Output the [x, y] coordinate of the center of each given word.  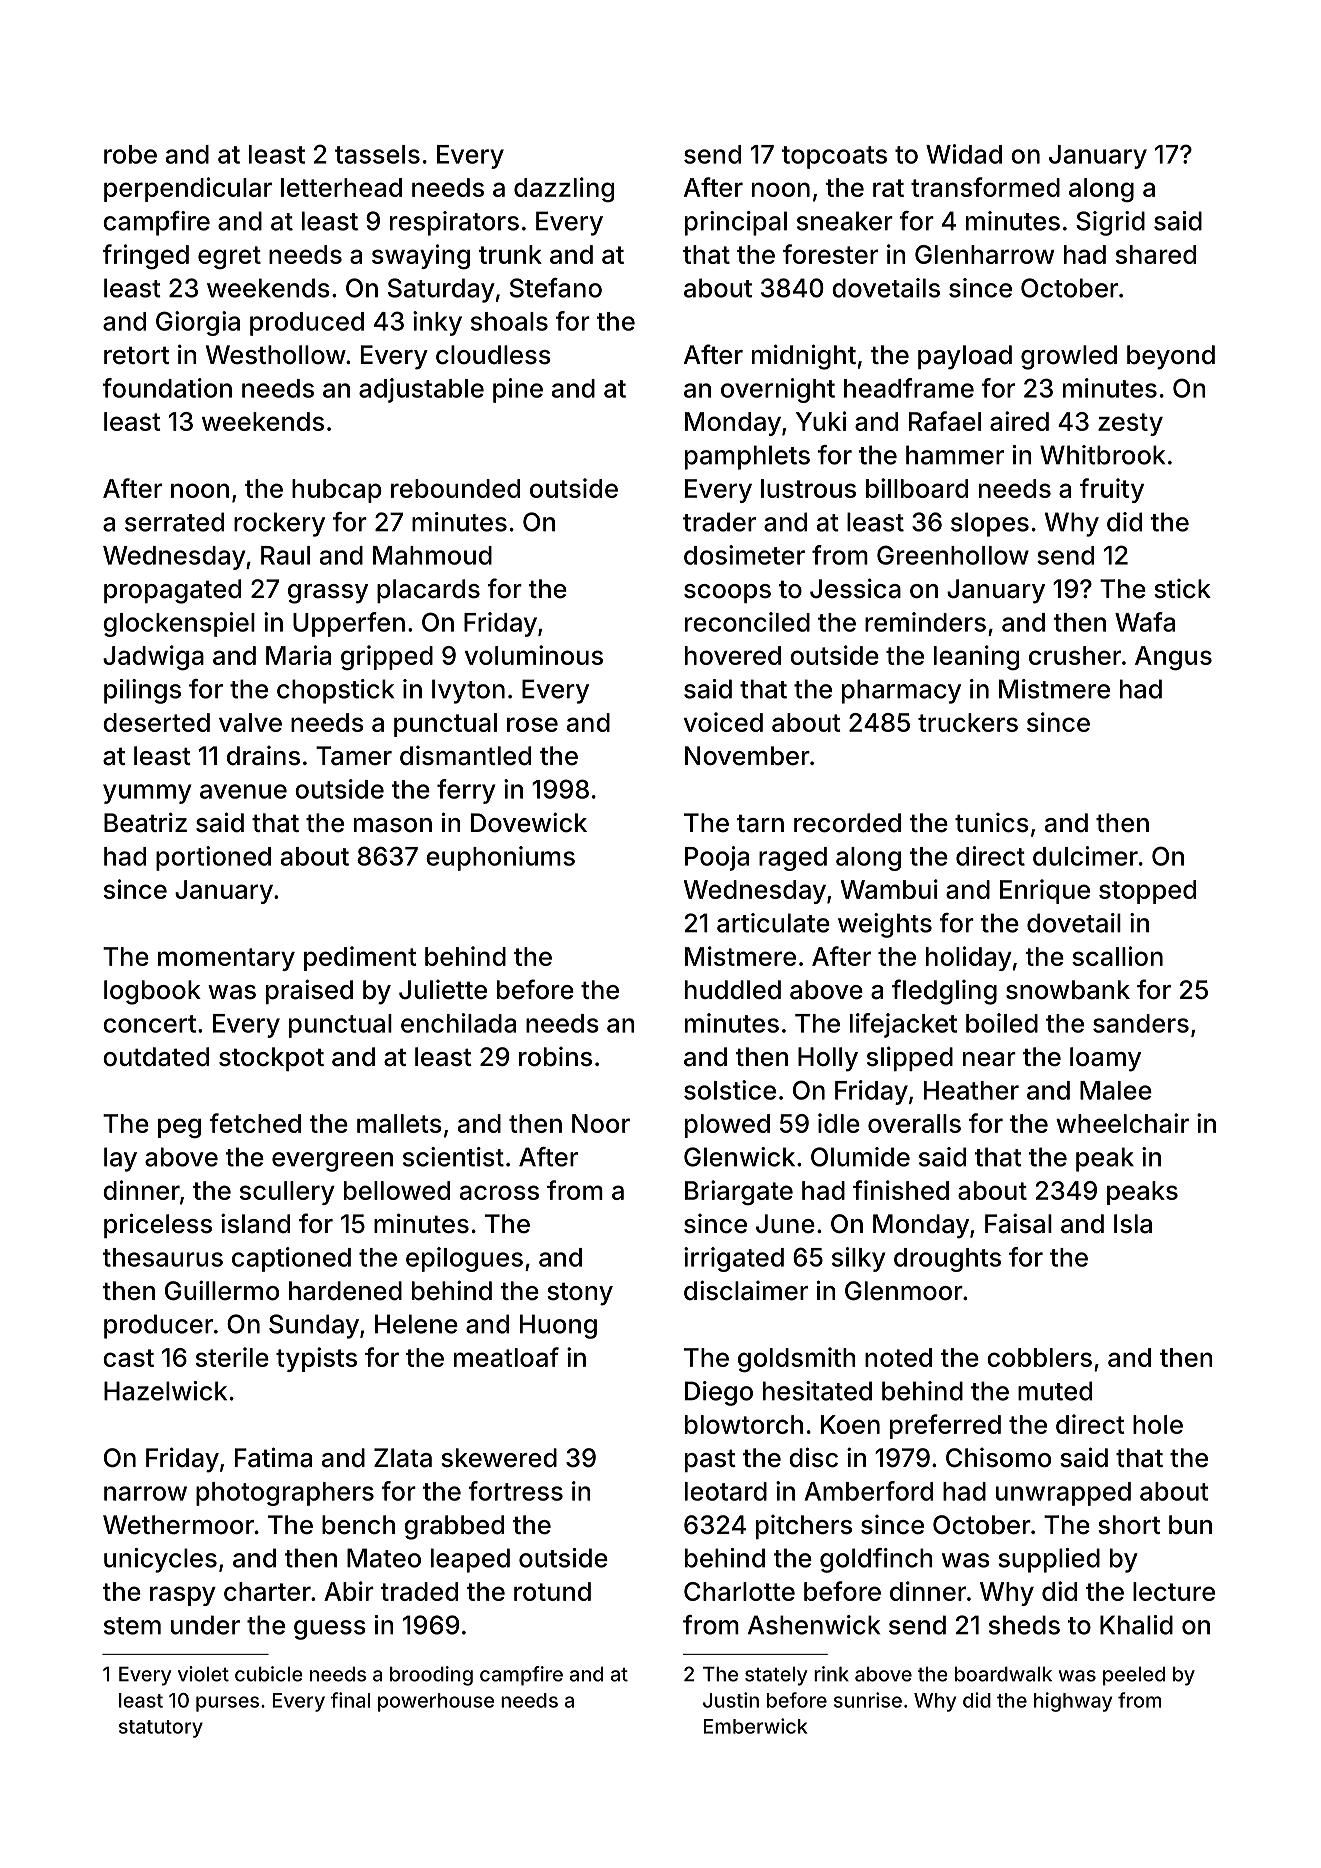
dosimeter [744, 555]
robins [555, 1057]
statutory [161, 1729]
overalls [914, 1123]
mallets [399, 1123]
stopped [1147, 892]
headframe [909, 388]
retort [136, 355]
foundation [167, 388]
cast [128, 1358]
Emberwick [755, 1726]
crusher [1075, 655]
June [785, 1224]
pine [518, 390]
